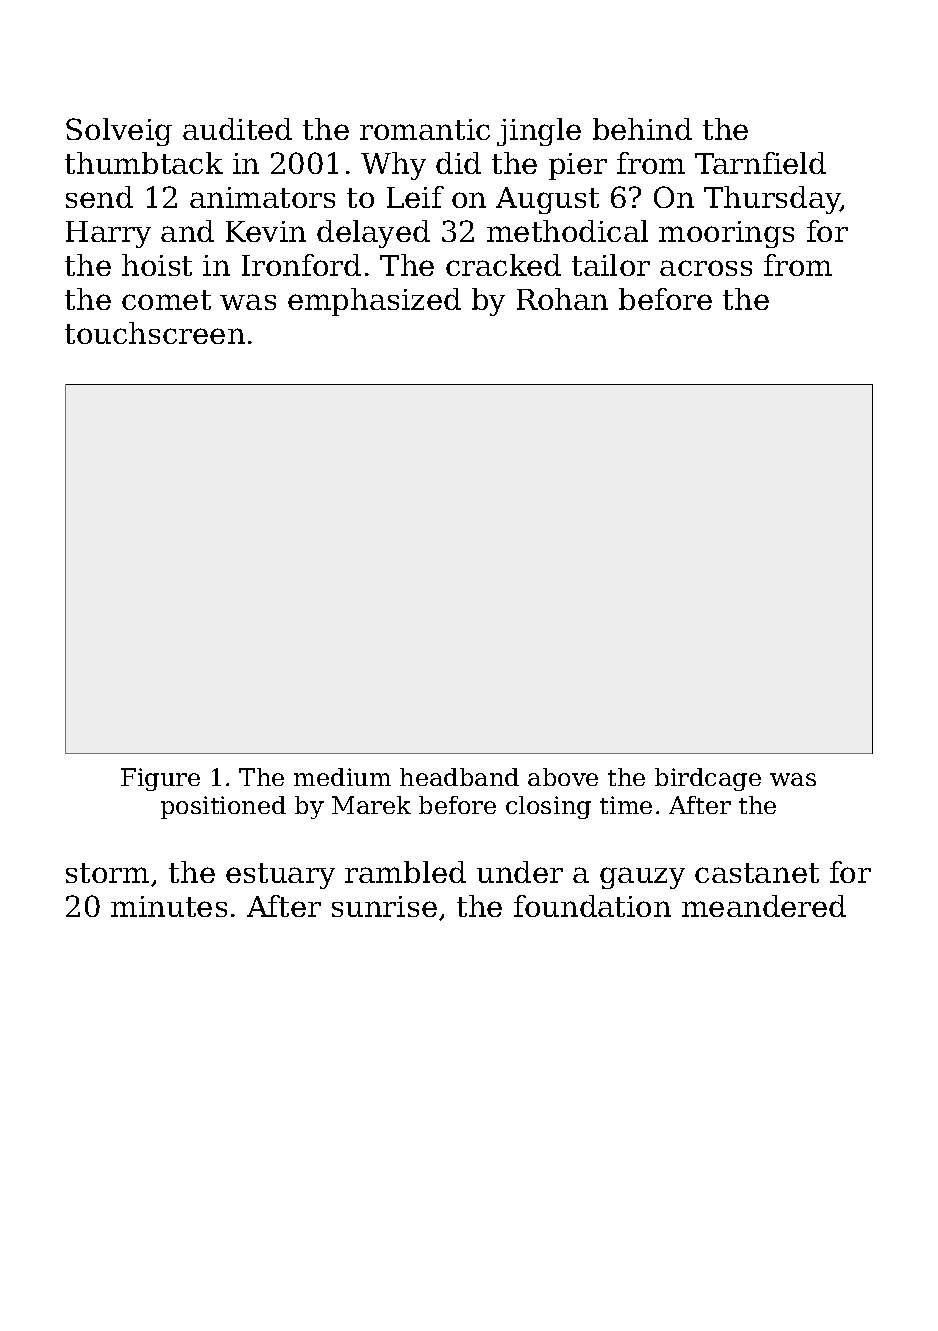  I want to click on storm, so click(107, 873).
